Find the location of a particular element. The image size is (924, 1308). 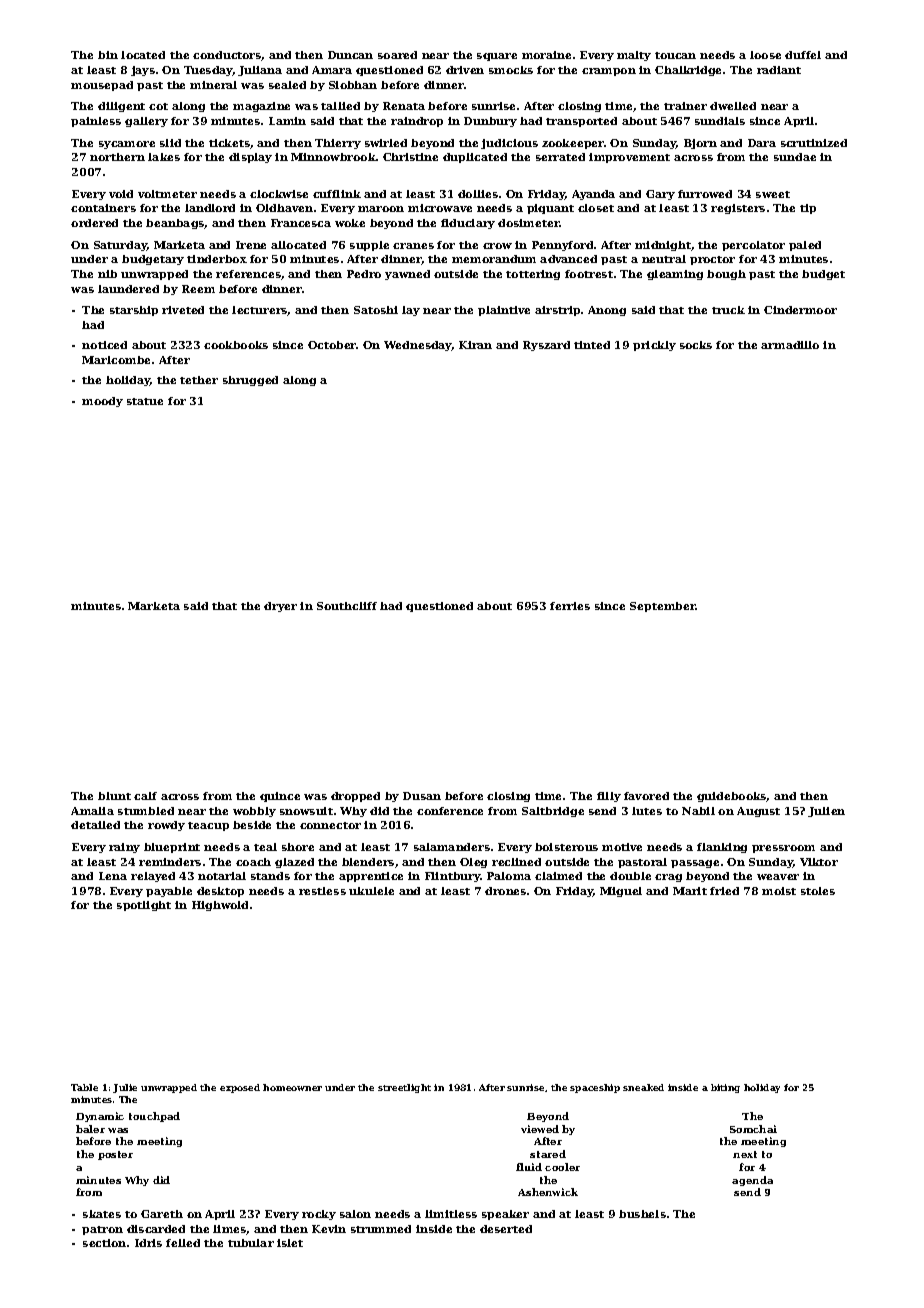

Flintbury is located at coordinates (452, 877).
